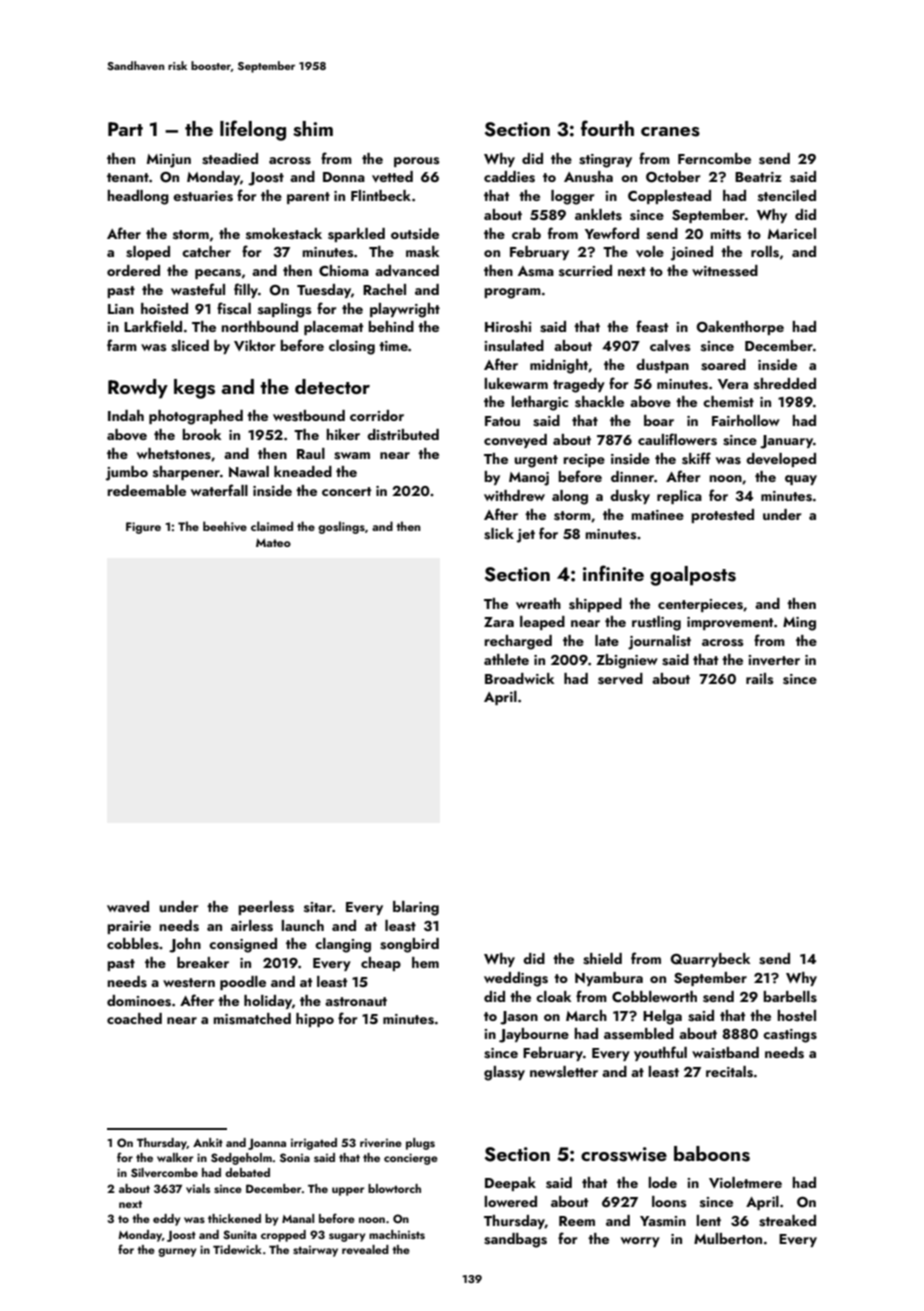 This screenshot has height=1311, width=924. I want to click on Oakenthorpe, so click(740, 328).
